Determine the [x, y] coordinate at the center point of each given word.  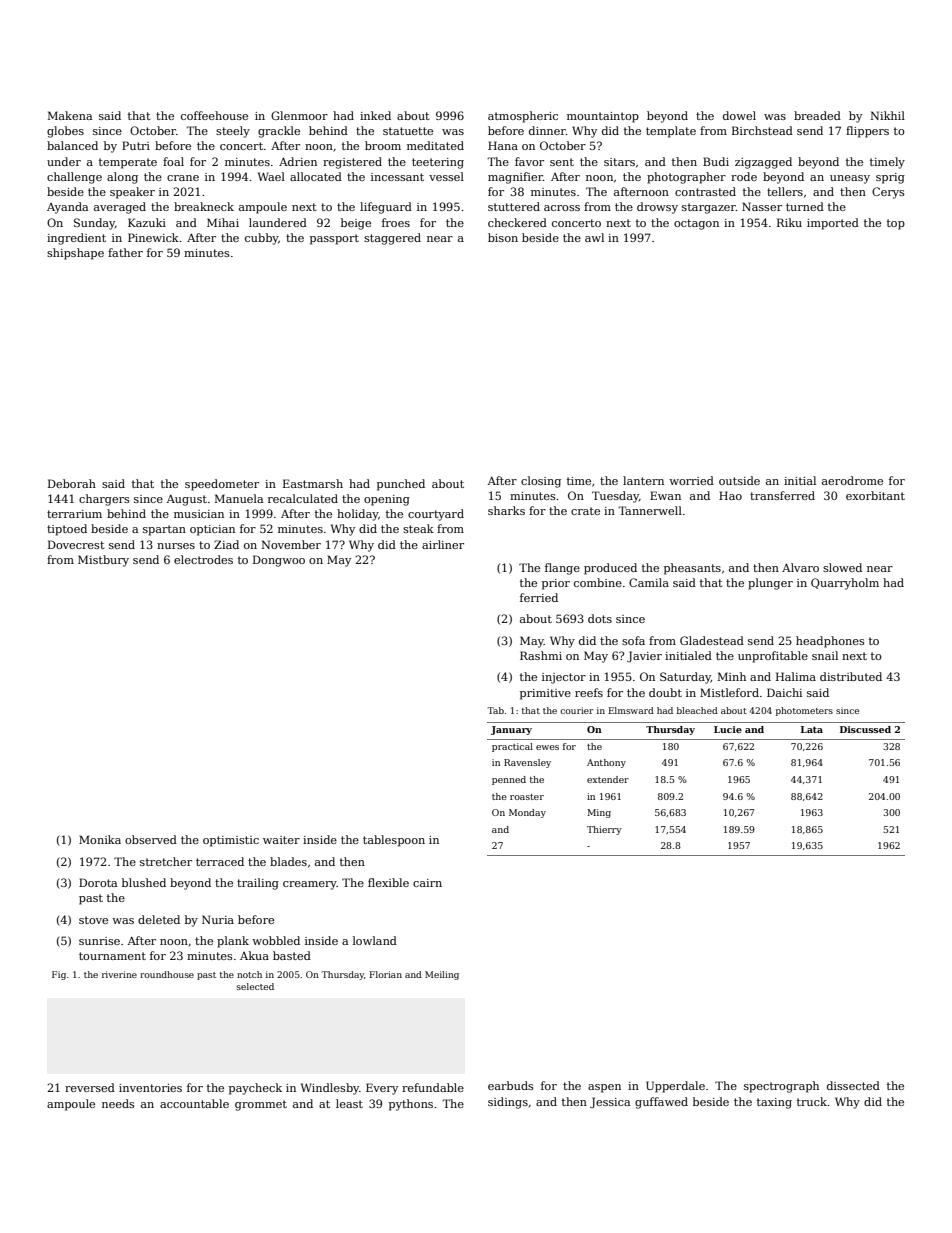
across [562, 208]
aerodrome [852, 480]
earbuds [511, 1085]
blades [288, 861]
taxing [774, 1103]
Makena [70, 115]
